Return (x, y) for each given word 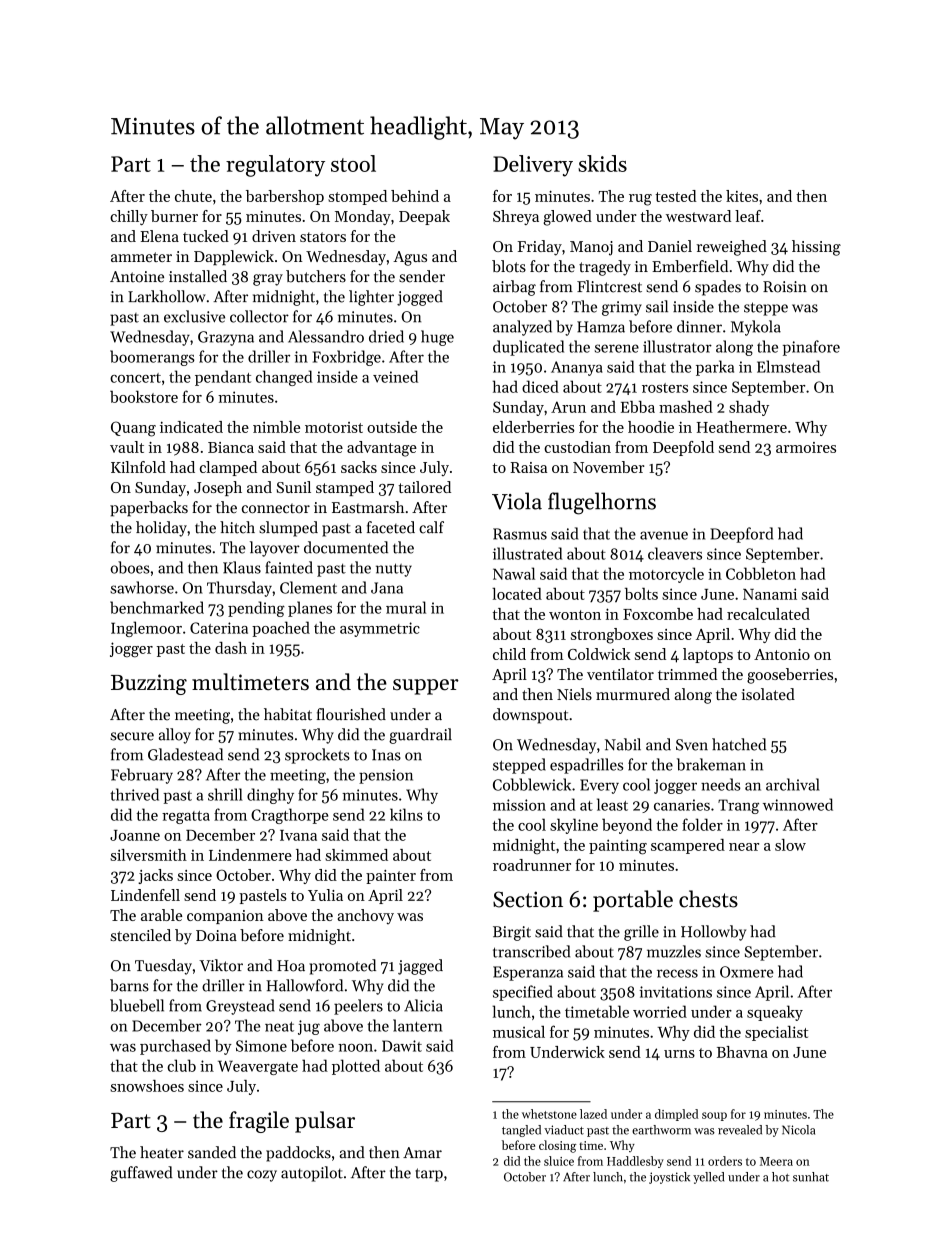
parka (715, 368)
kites (742, 196)
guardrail (420, 736)
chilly (129, 217)
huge (437, 338)
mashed (686, 407)
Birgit (512, 933)
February (142, 776)
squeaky (775, 1013)
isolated (768, 694)
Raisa (529, 467)
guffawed (141, 1174)
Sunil (293, 487)
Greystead (240, 1007)
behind (415, 196)
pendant (223, 378)
